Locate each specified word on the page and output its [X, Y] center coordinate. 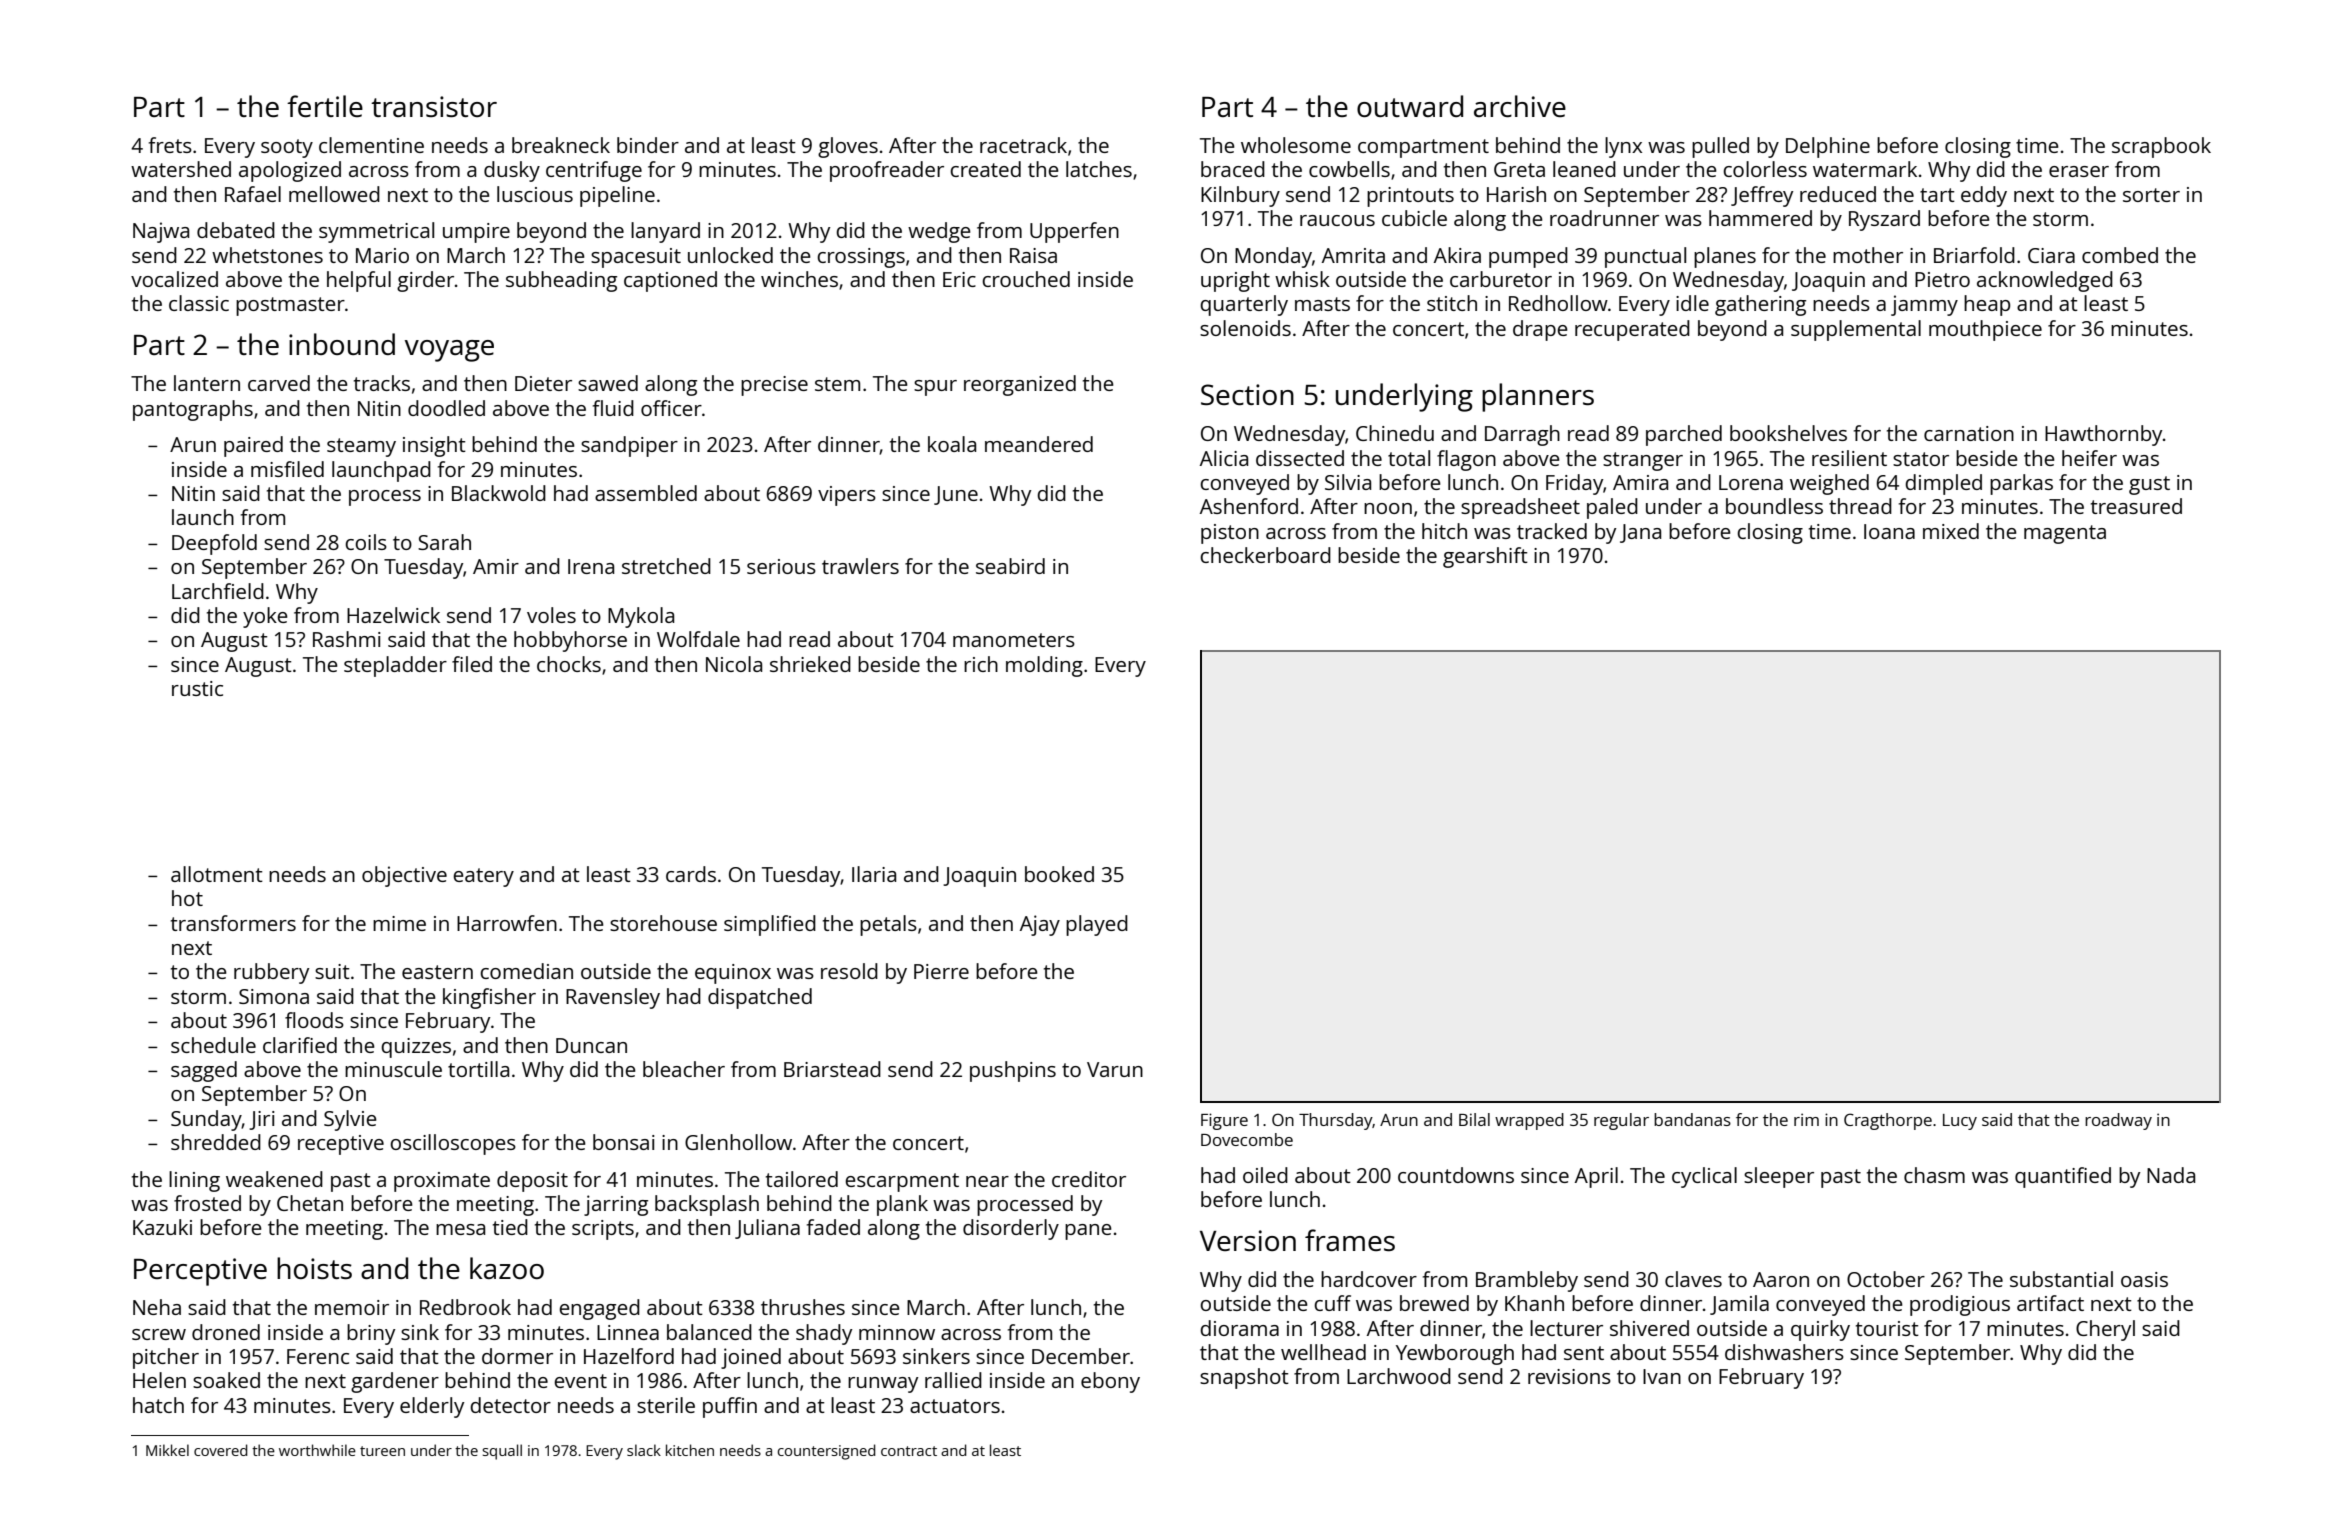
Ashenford [1249, 506]
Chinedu [1395, 433]
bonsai [624, 1142]
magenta [2065, 534]
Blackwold [499, 493]
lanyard [665, 232]
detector [510, 1405]
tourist [1887, 1328]
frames [1350, 1240]
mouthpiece [1985, 330]
